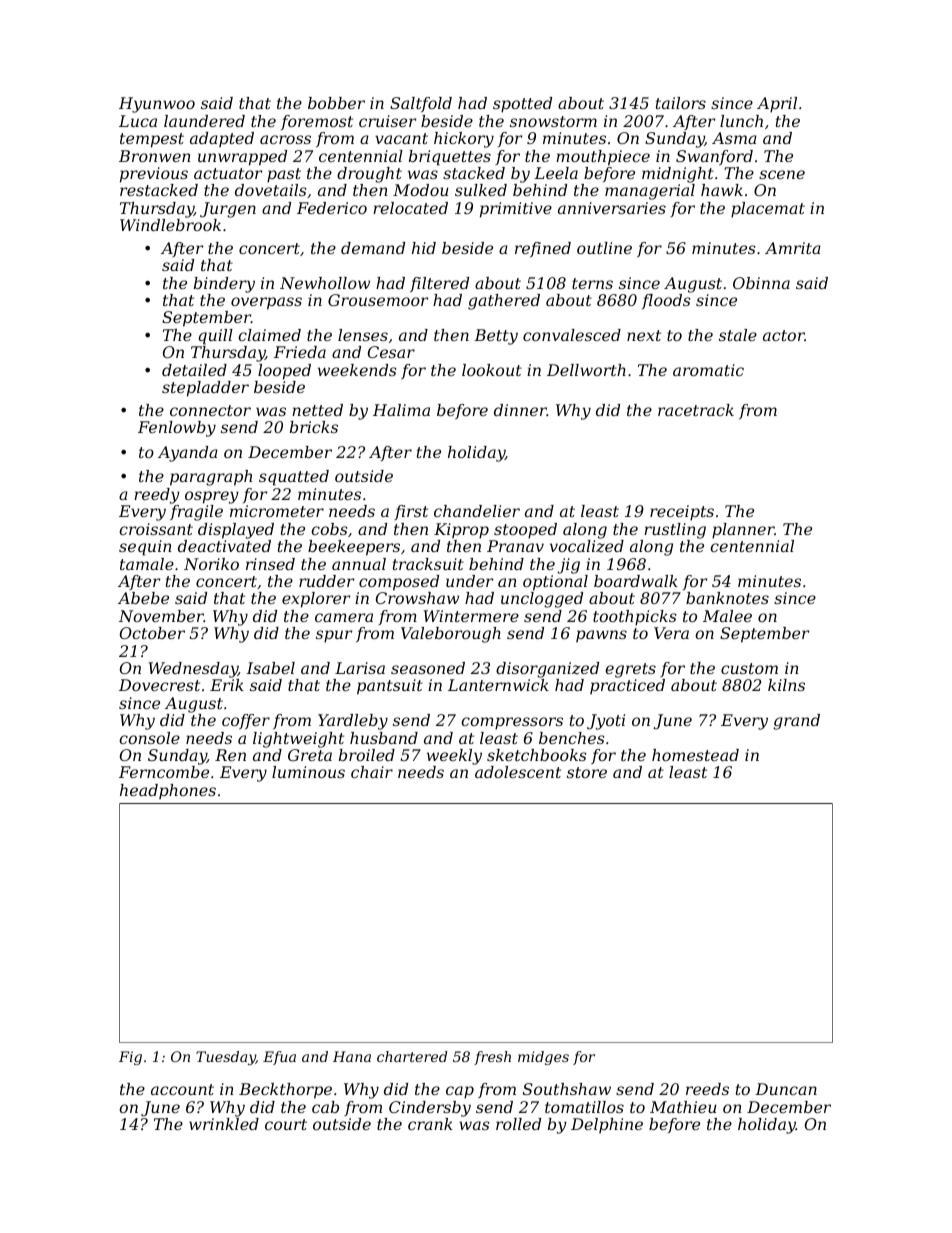 The image size is (952, 1233). Describe the element at coordinates (786, 1089) in the image. I see `Duncan` at that location.
